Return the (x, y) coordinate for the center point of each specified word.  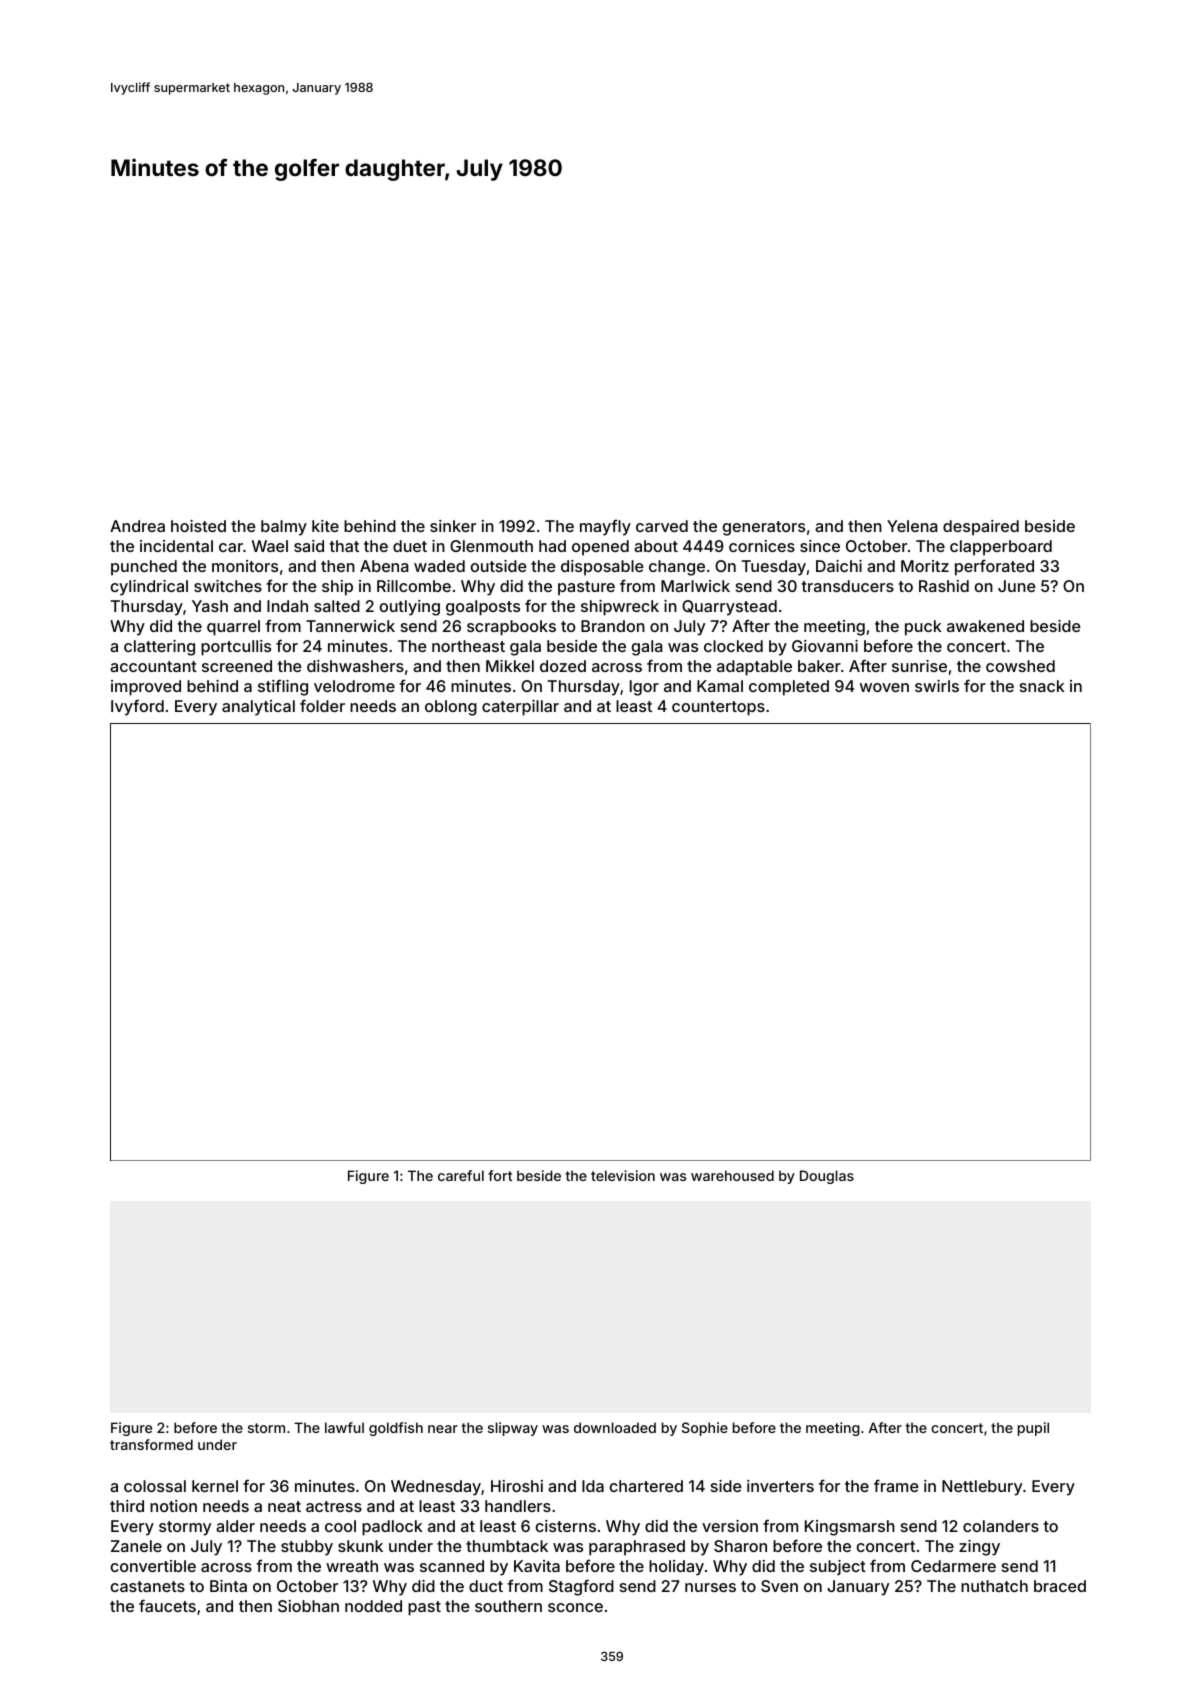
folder (322, 705)
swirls (937, 686)
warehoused (732, 1175)
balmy (284, 528)
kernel (215, 1486)
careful (461, 1175)
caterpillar (520, 708)
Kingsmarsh (850, 1528)
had (552, 546)
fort (500, 1175)
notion (173, 1506)
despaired (981, 528)
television (623, 1175)
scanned (452, 1566)
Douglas (827, 1177)
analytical (258, 708)
